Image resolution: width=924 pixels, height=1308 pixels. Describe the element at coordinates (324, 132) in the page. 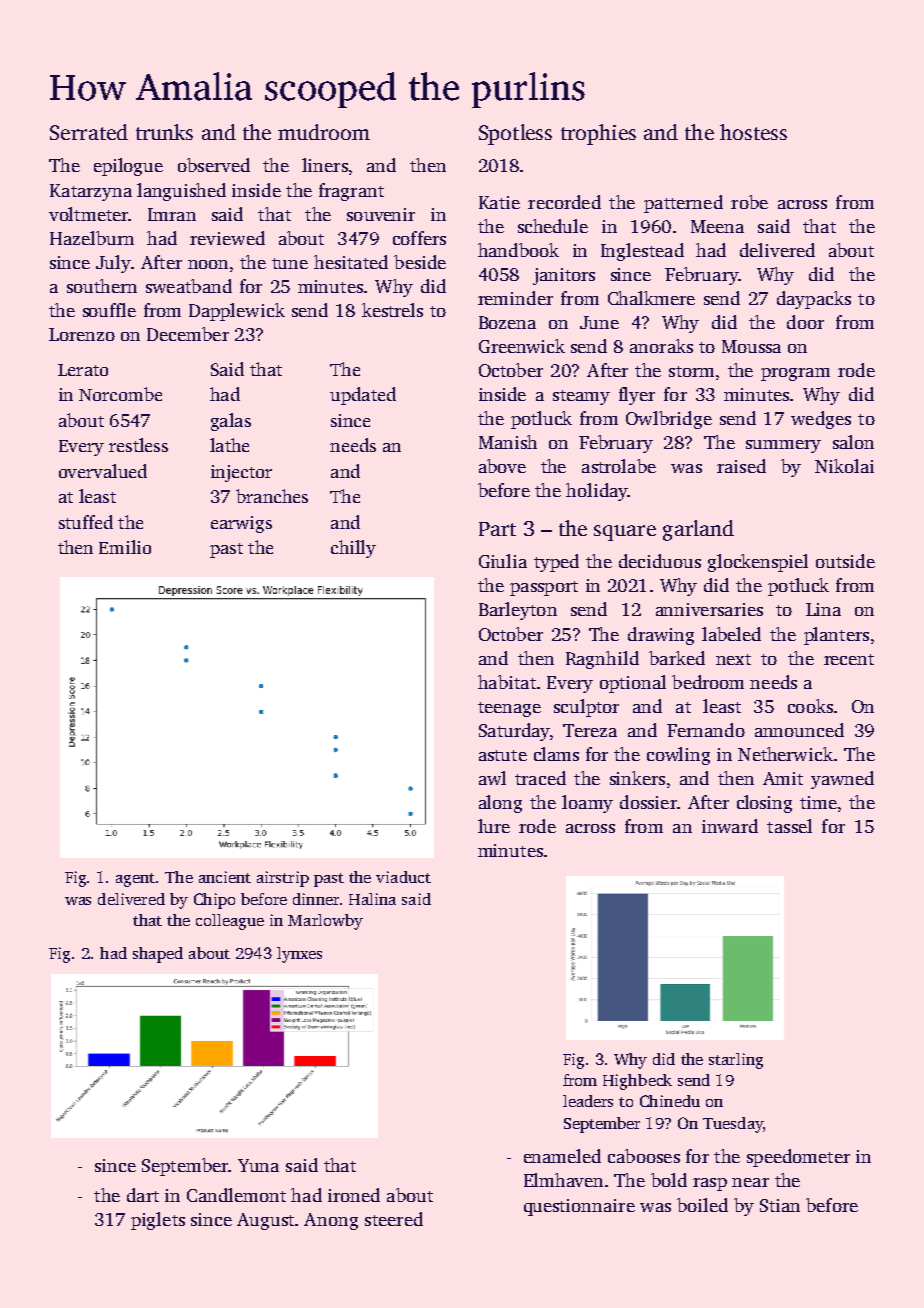

I see `mudroom` at that location.
